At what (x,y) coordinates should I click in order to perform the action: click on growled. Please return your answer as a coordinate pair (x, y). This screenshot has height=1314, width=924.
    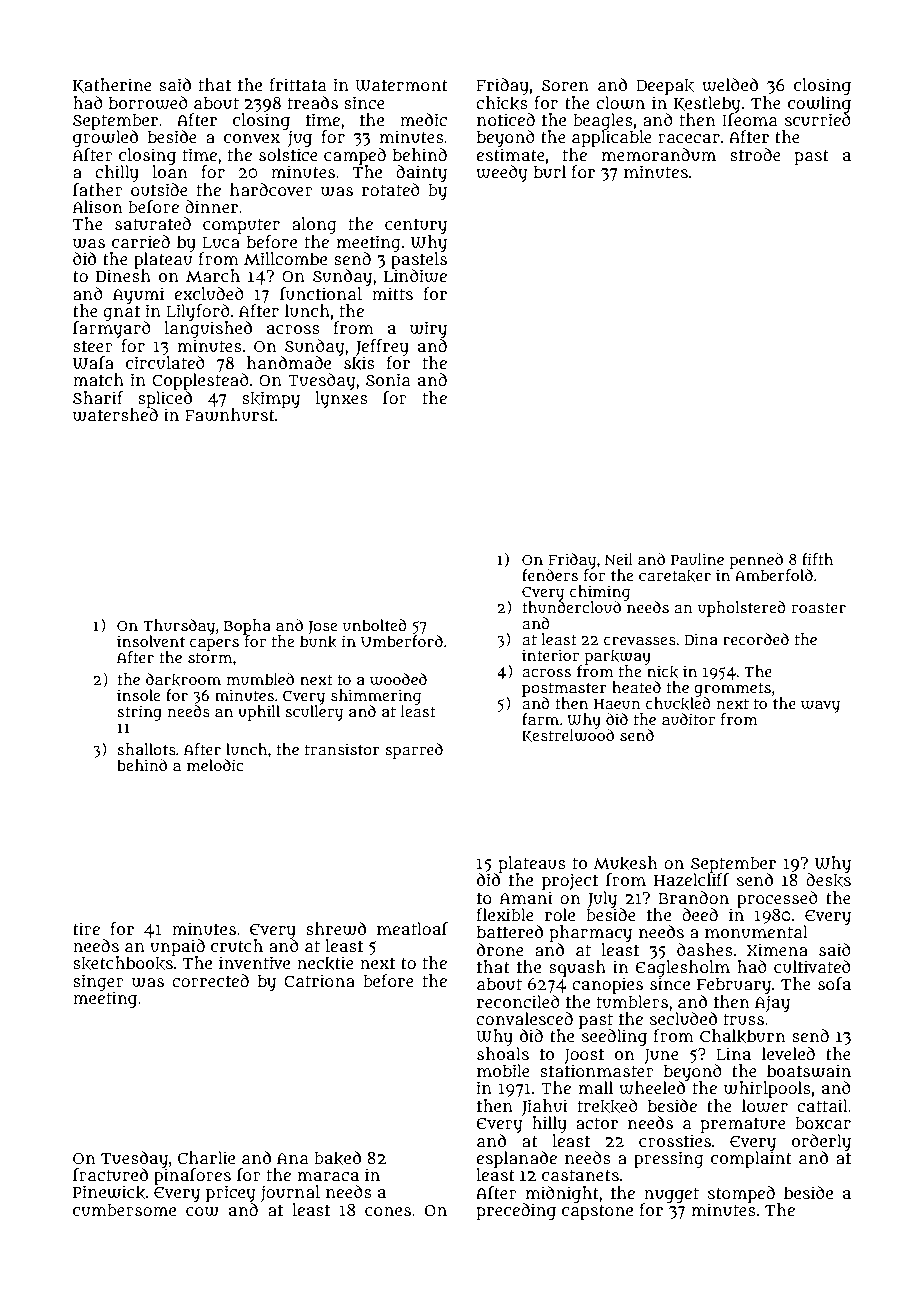
    Looking at the image, I should click on (105, 138).
